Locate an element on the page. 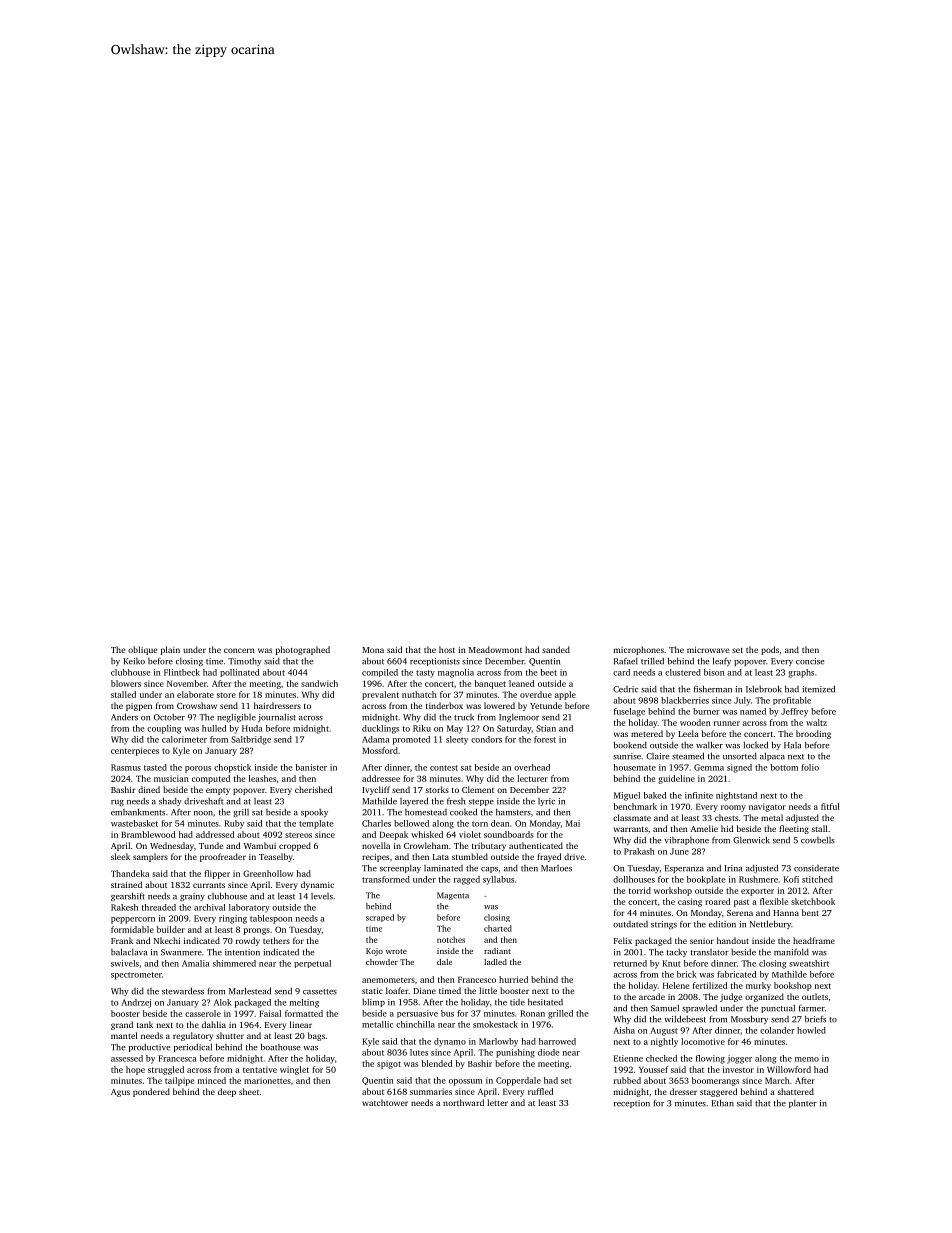 The image size is (952, 1233). July is located at coordinates (742, 701).
